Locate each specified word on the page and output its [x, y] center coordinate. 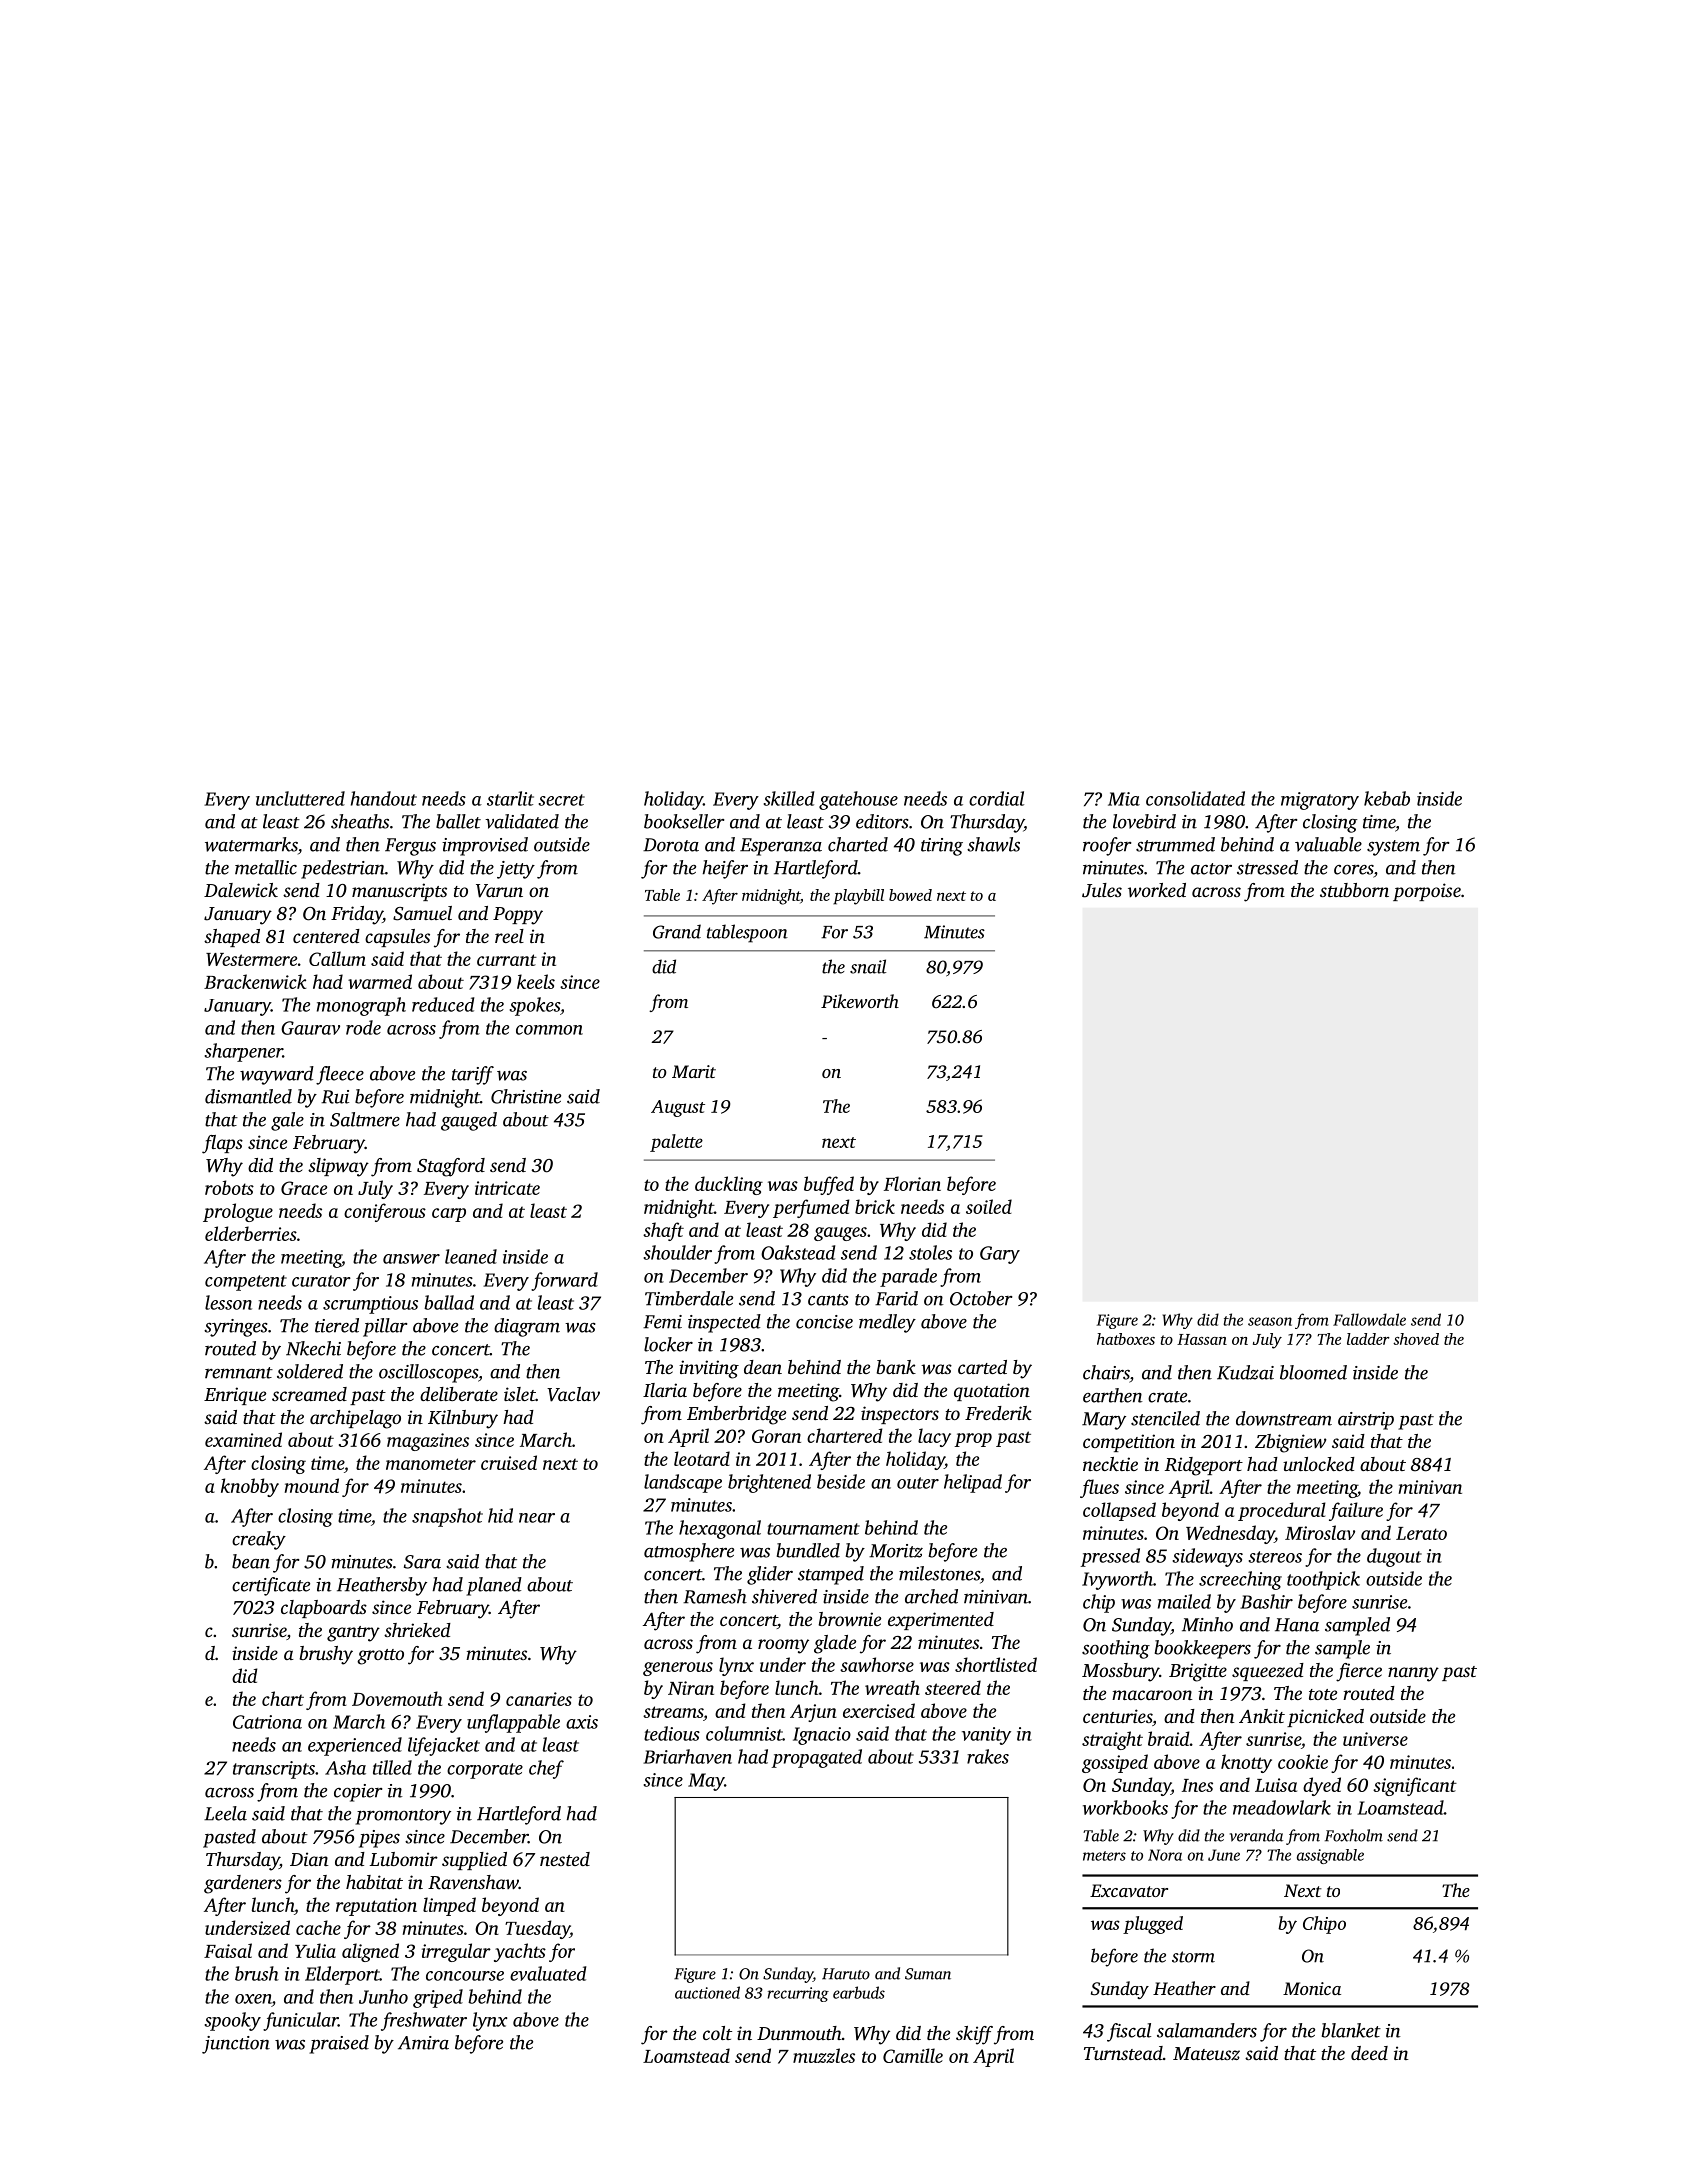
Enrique [235, 1396]
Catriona [267, 1722]
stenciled [1165, 1418]
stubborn [1354, 890]
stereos [1275, 1557]
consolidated [1195, 798]
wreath [892, 1687]
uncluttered [300, 798]
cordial [996, 798]
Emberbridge [736, 1415]
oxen [253, 1999]
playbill [858, 897]
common [549, 1030]
